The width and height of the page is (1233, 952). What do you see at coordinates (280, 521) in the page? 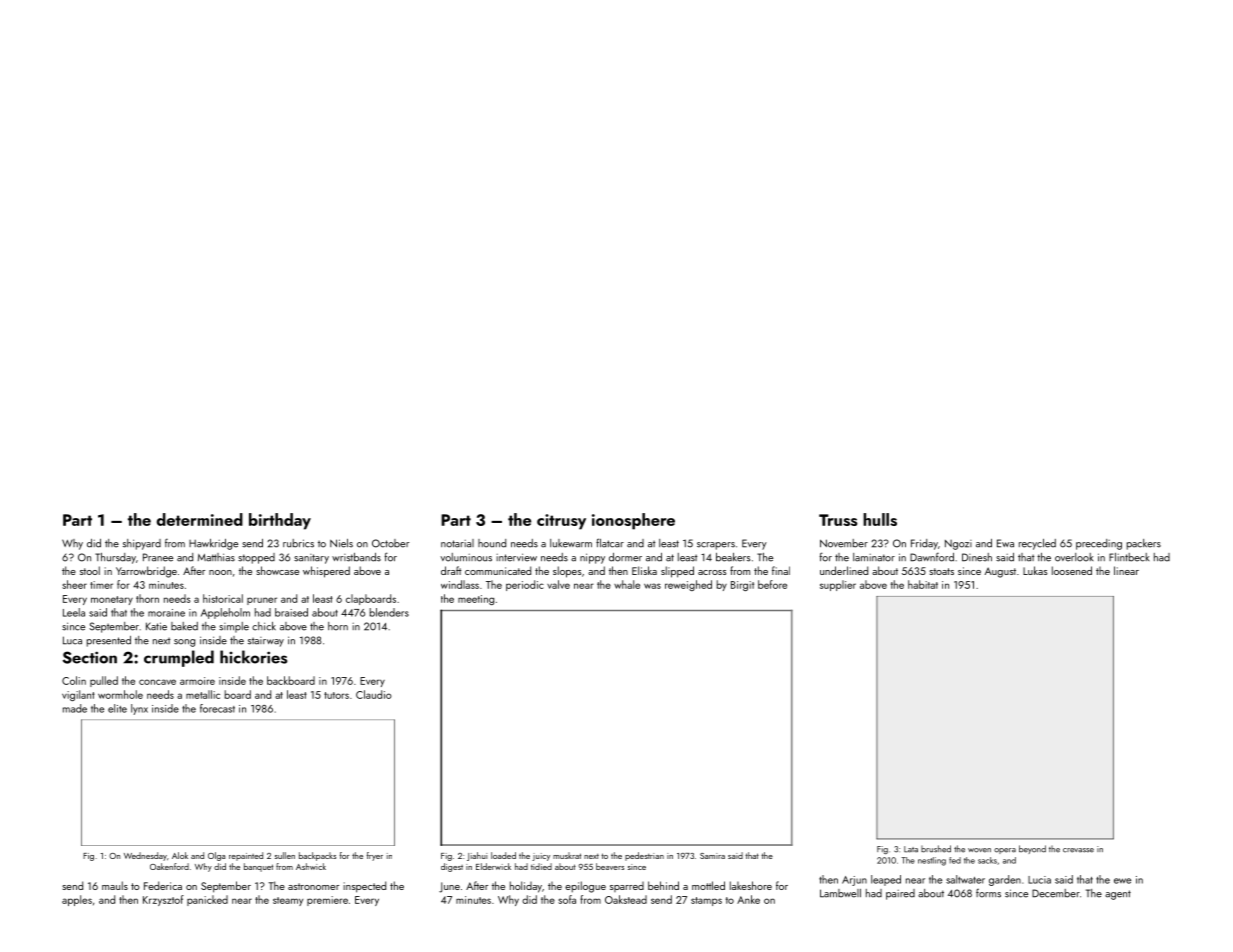
I see `birthday` at bounding box center [280, 521].
